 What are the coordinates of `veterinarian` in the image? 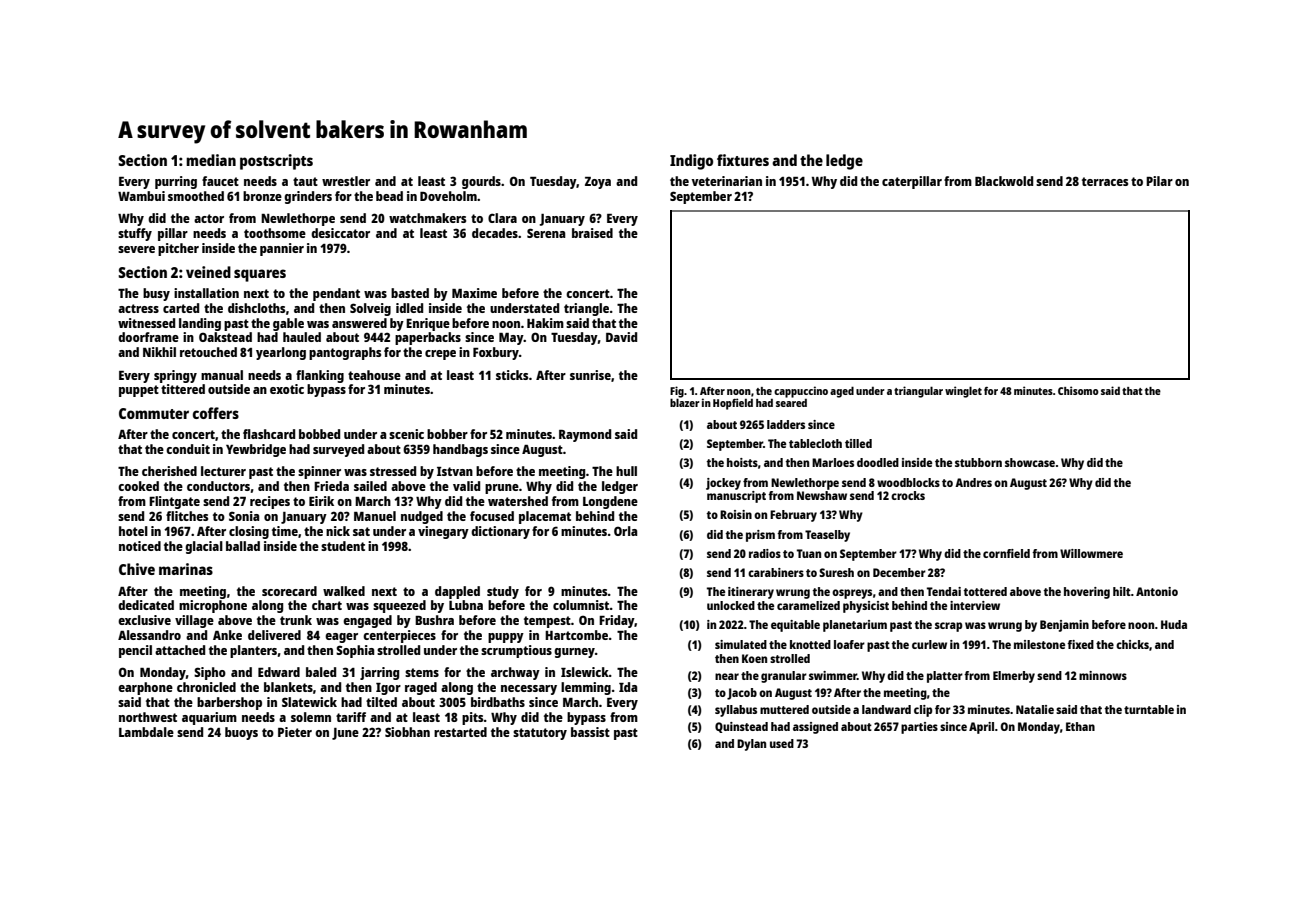 It's located at (726, 181).
